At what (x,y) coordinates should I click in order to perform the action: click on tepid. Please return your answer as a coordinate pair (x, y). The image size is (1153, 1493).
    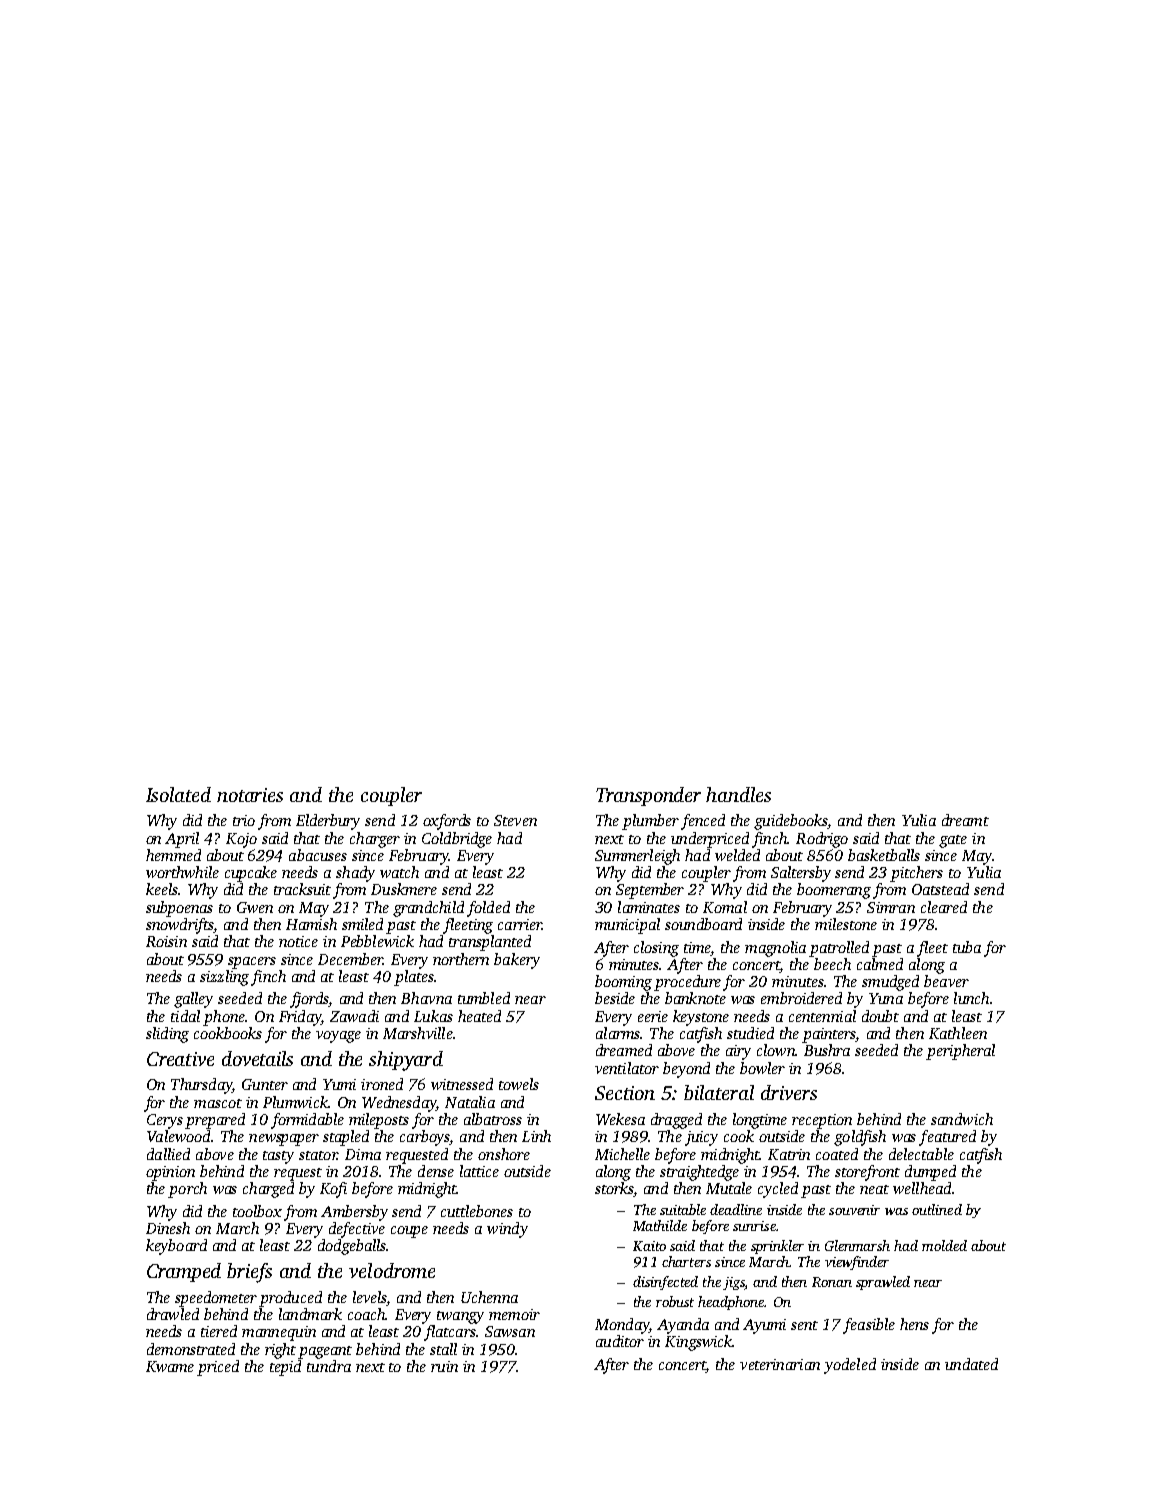
    Looking at the image, I should click on (285, 1368).
